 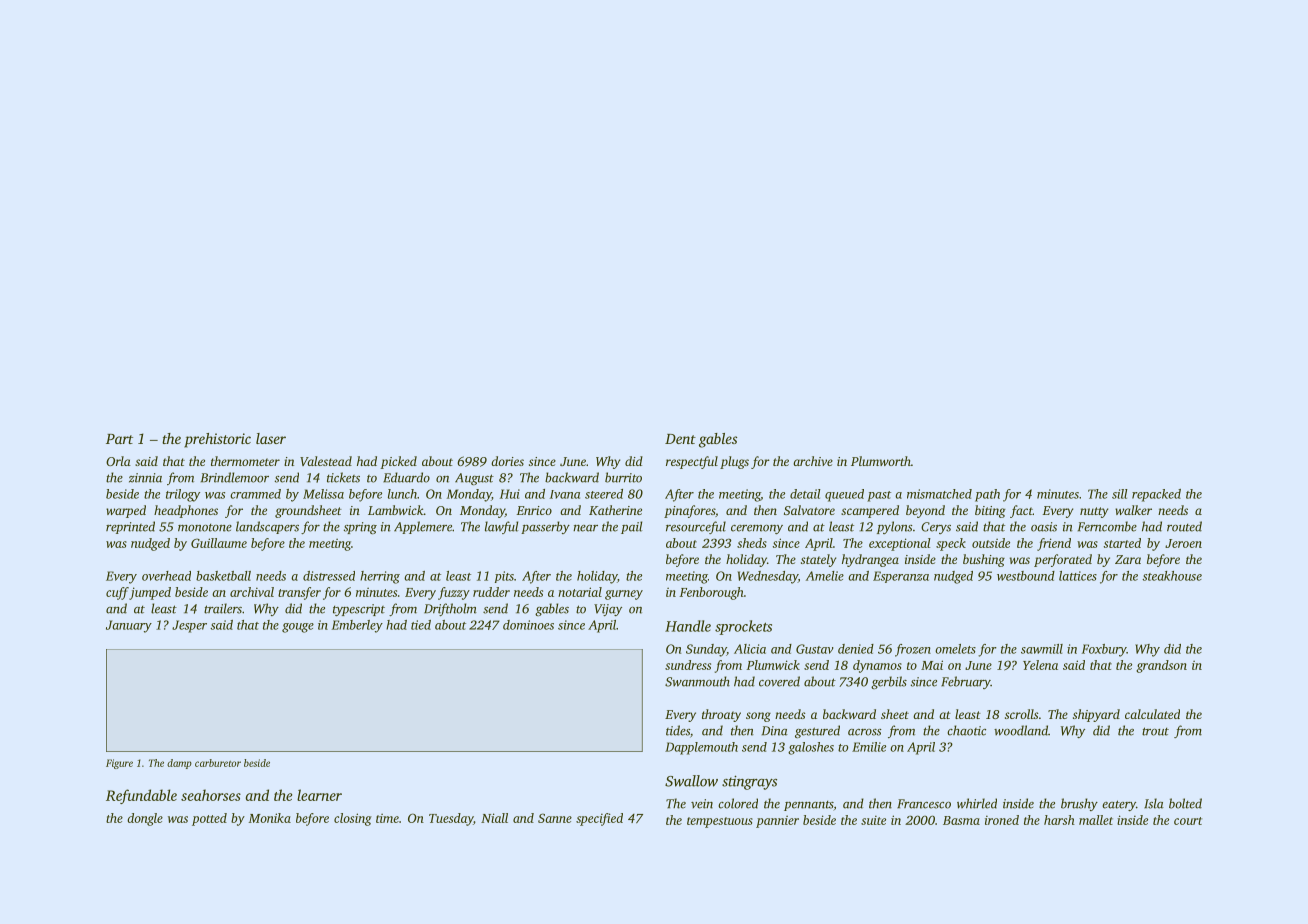 I want to click on bolted, so click(x=1185, y=803).
